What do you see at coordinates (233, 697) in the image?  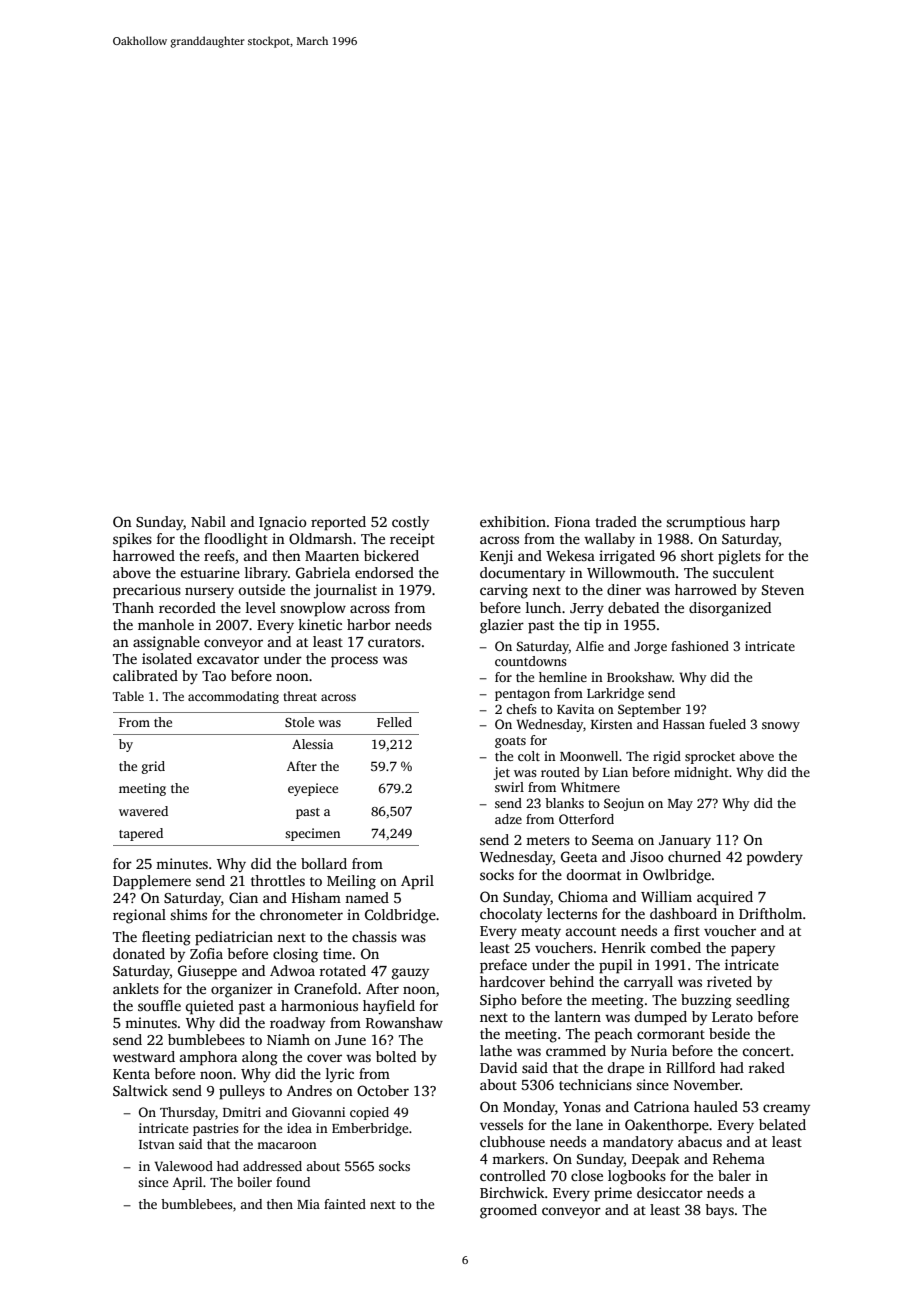 I see `accommodating` at bounding box center [233, 697].
